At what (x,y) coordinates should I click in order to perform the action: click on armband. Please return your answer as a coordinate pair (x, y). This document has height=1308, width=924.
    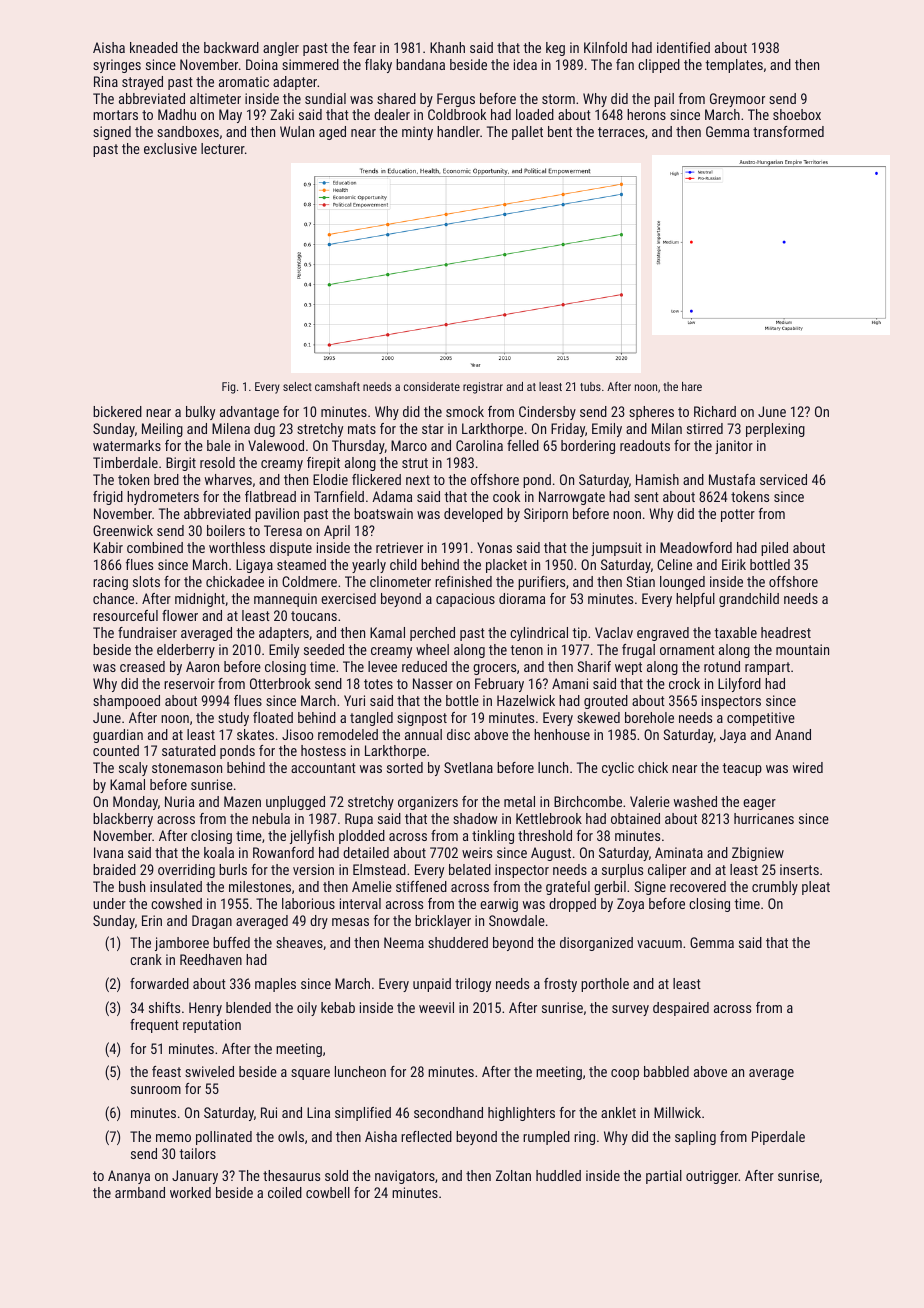
    Looking at the image, I should click on (140, 1192).
